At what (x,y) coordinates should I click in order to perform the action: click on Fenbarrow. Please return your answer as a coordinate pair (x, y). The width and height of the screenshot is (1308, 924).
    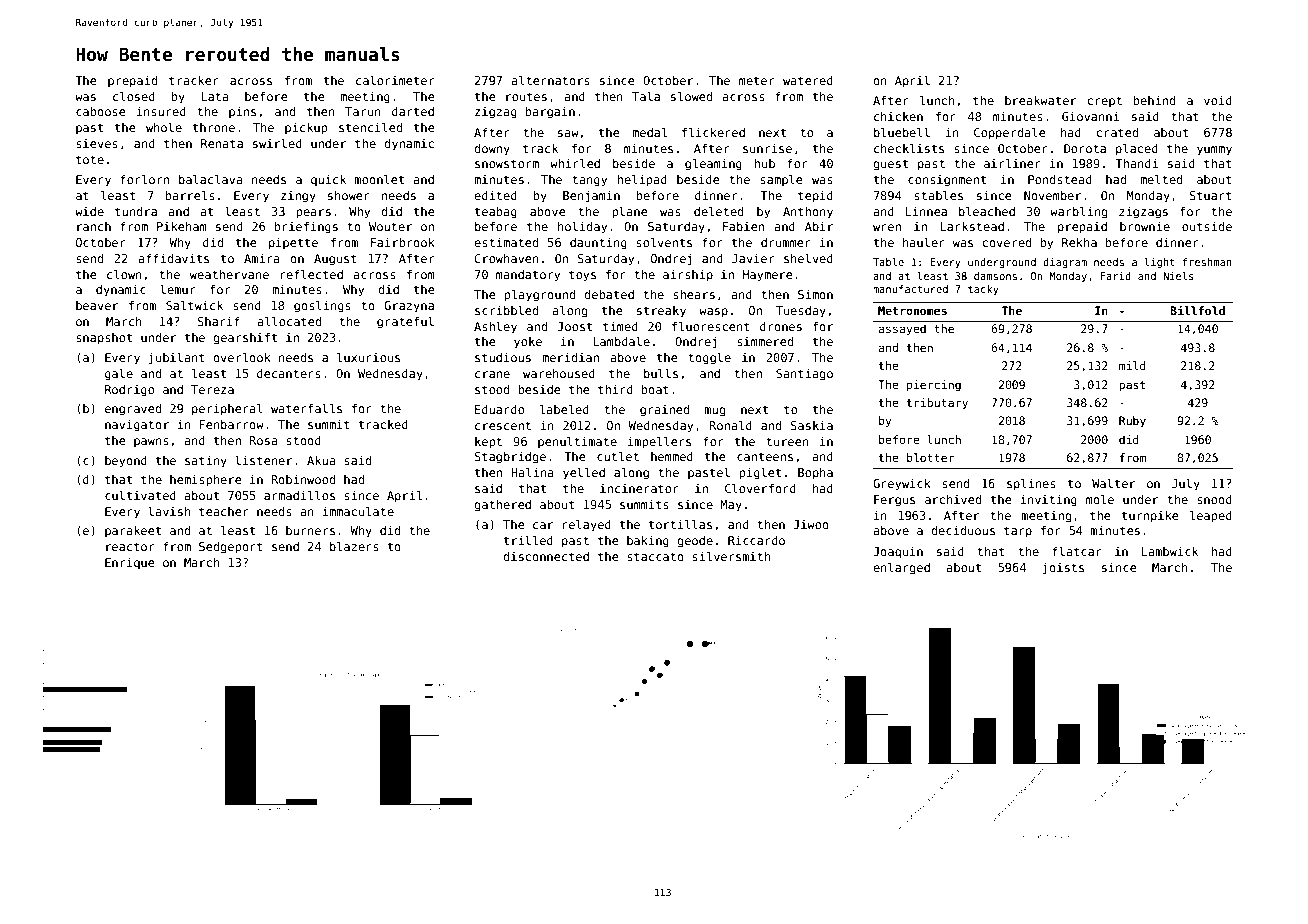
    Looking at the image, I should click on (231, 424).
